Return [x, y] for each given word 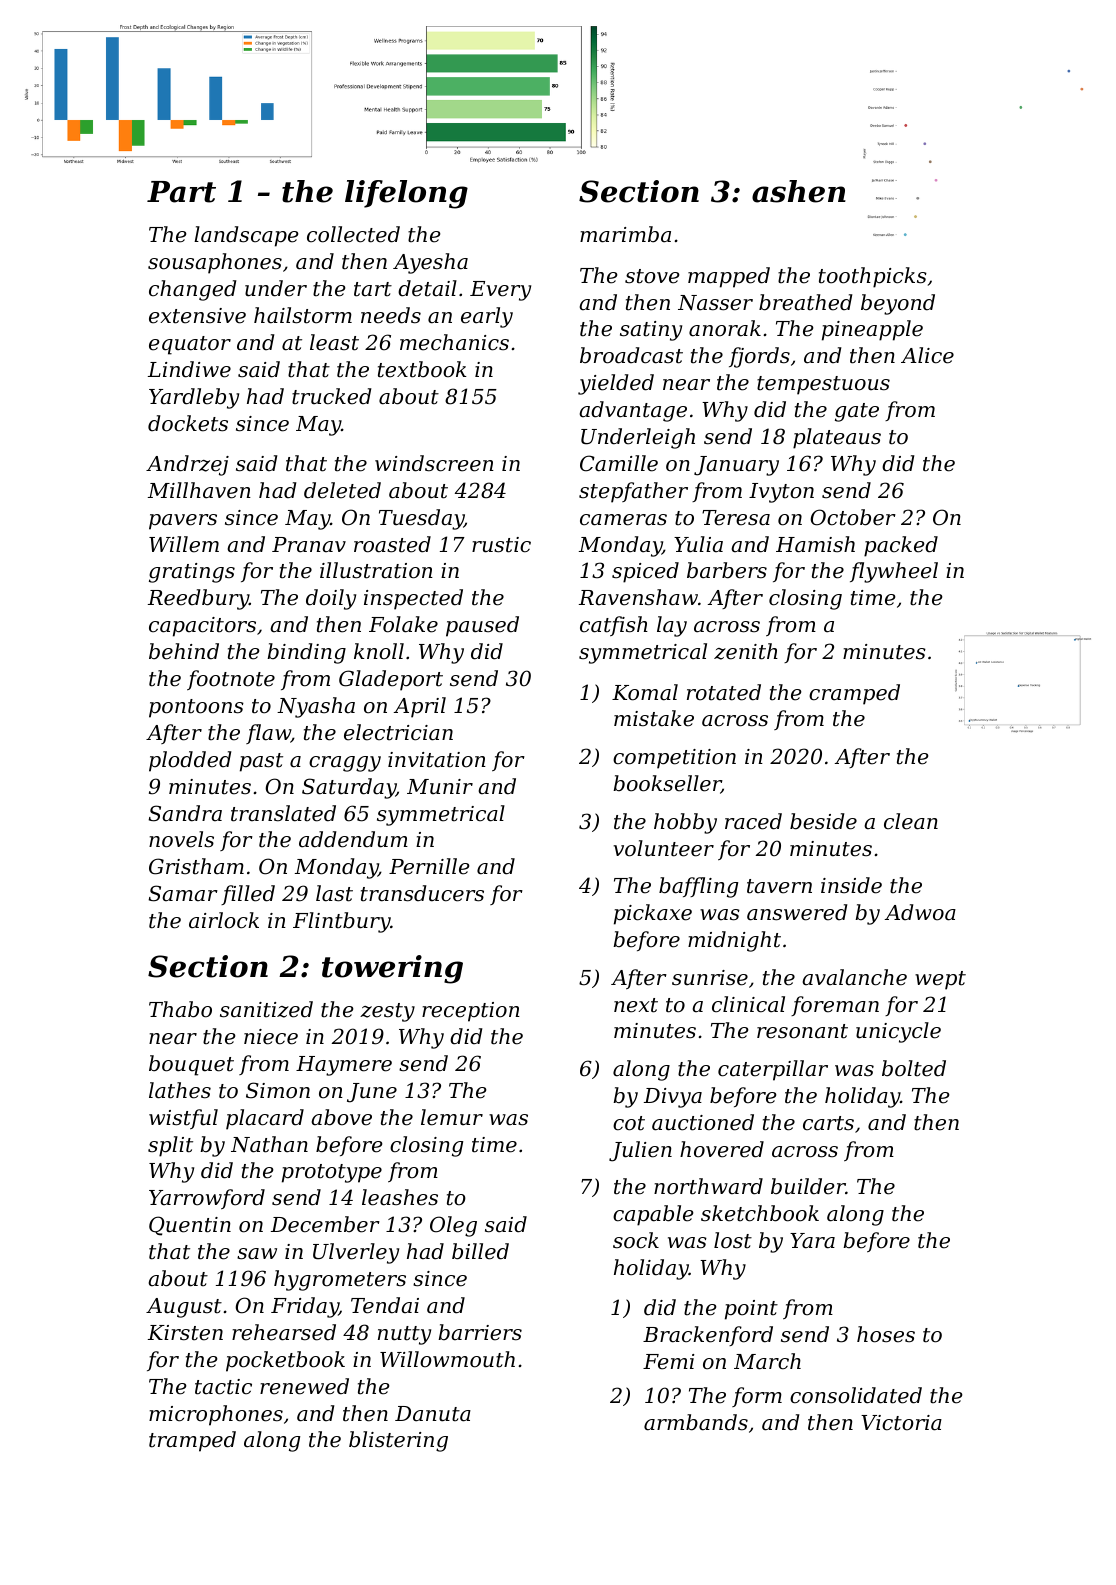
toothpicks [873, 277]
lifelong [406, 194]
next [636, 1005]
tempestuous [823, 385]
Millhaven [199, 490]
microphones [216, 1415]
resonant [802, 1031]
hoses [886, 1334]
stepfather [633, 492]
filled [248, 895]
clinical [748, 1004]
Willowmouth [447, 1359]
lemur [452, 1117]
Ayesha [430, 263]
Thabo [180, 1009]
